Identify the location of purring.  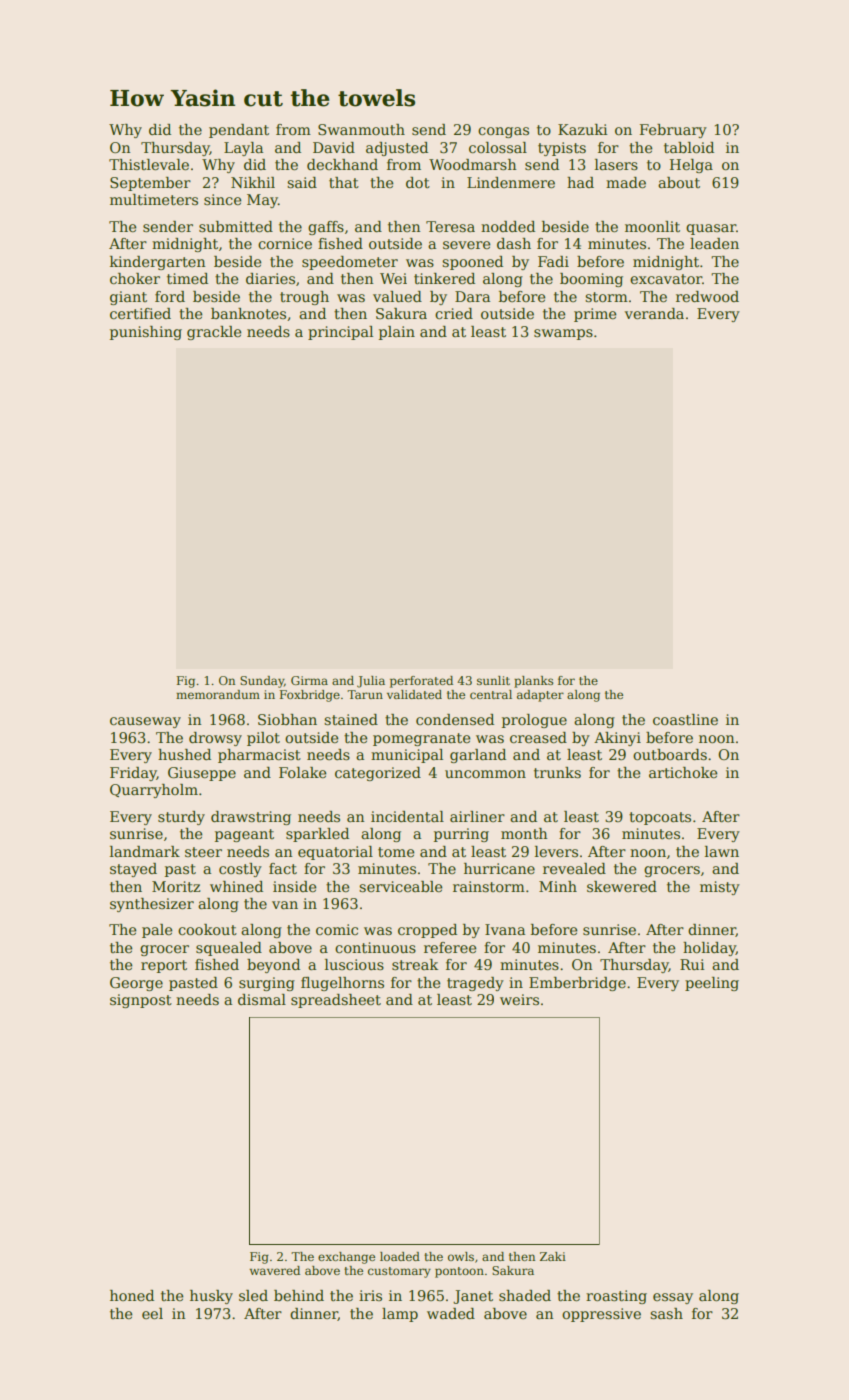
(461, 835).
